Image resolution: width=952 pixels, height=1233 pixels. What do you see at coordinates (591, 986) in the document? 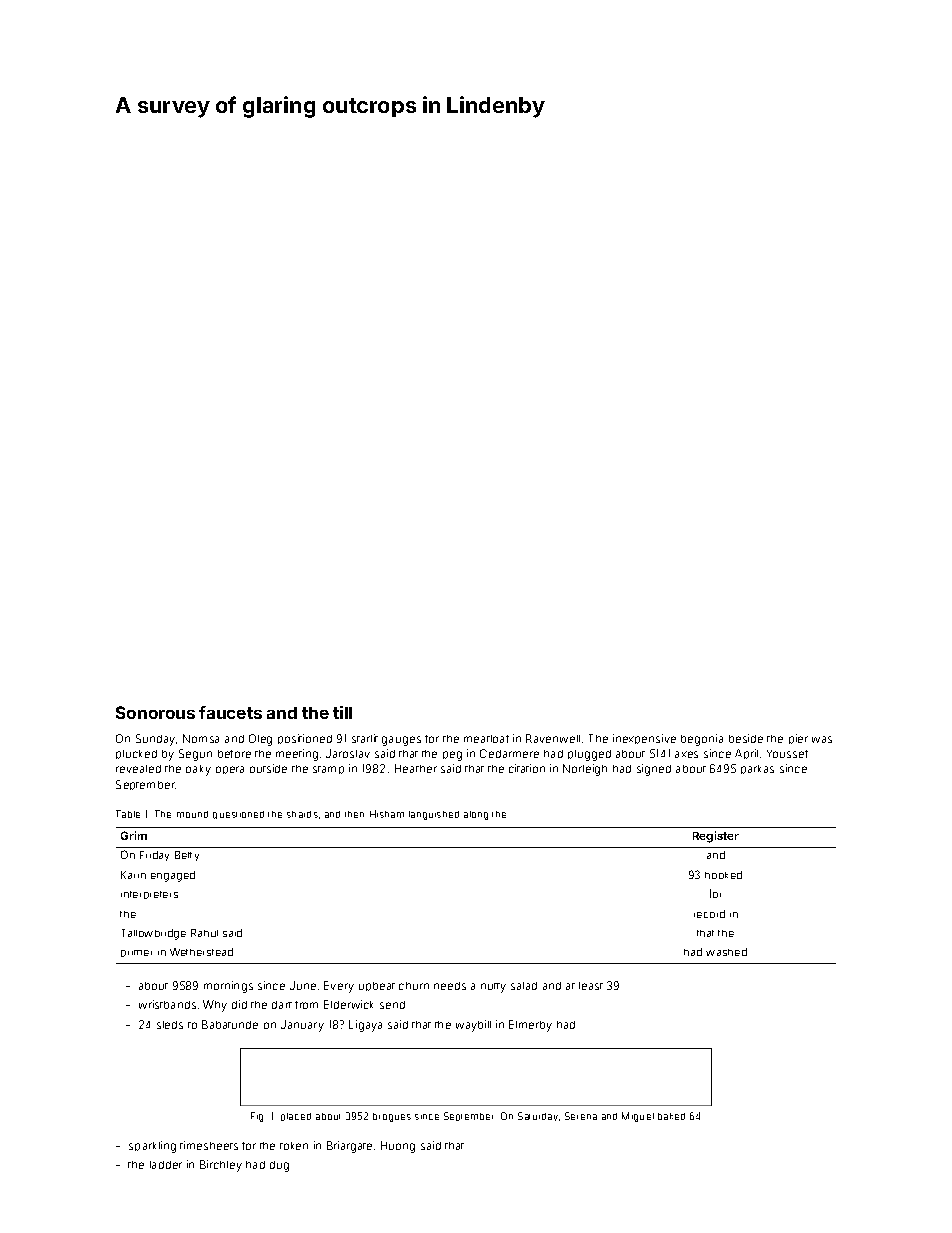
I see `least` at bounding box center [591, 986].
